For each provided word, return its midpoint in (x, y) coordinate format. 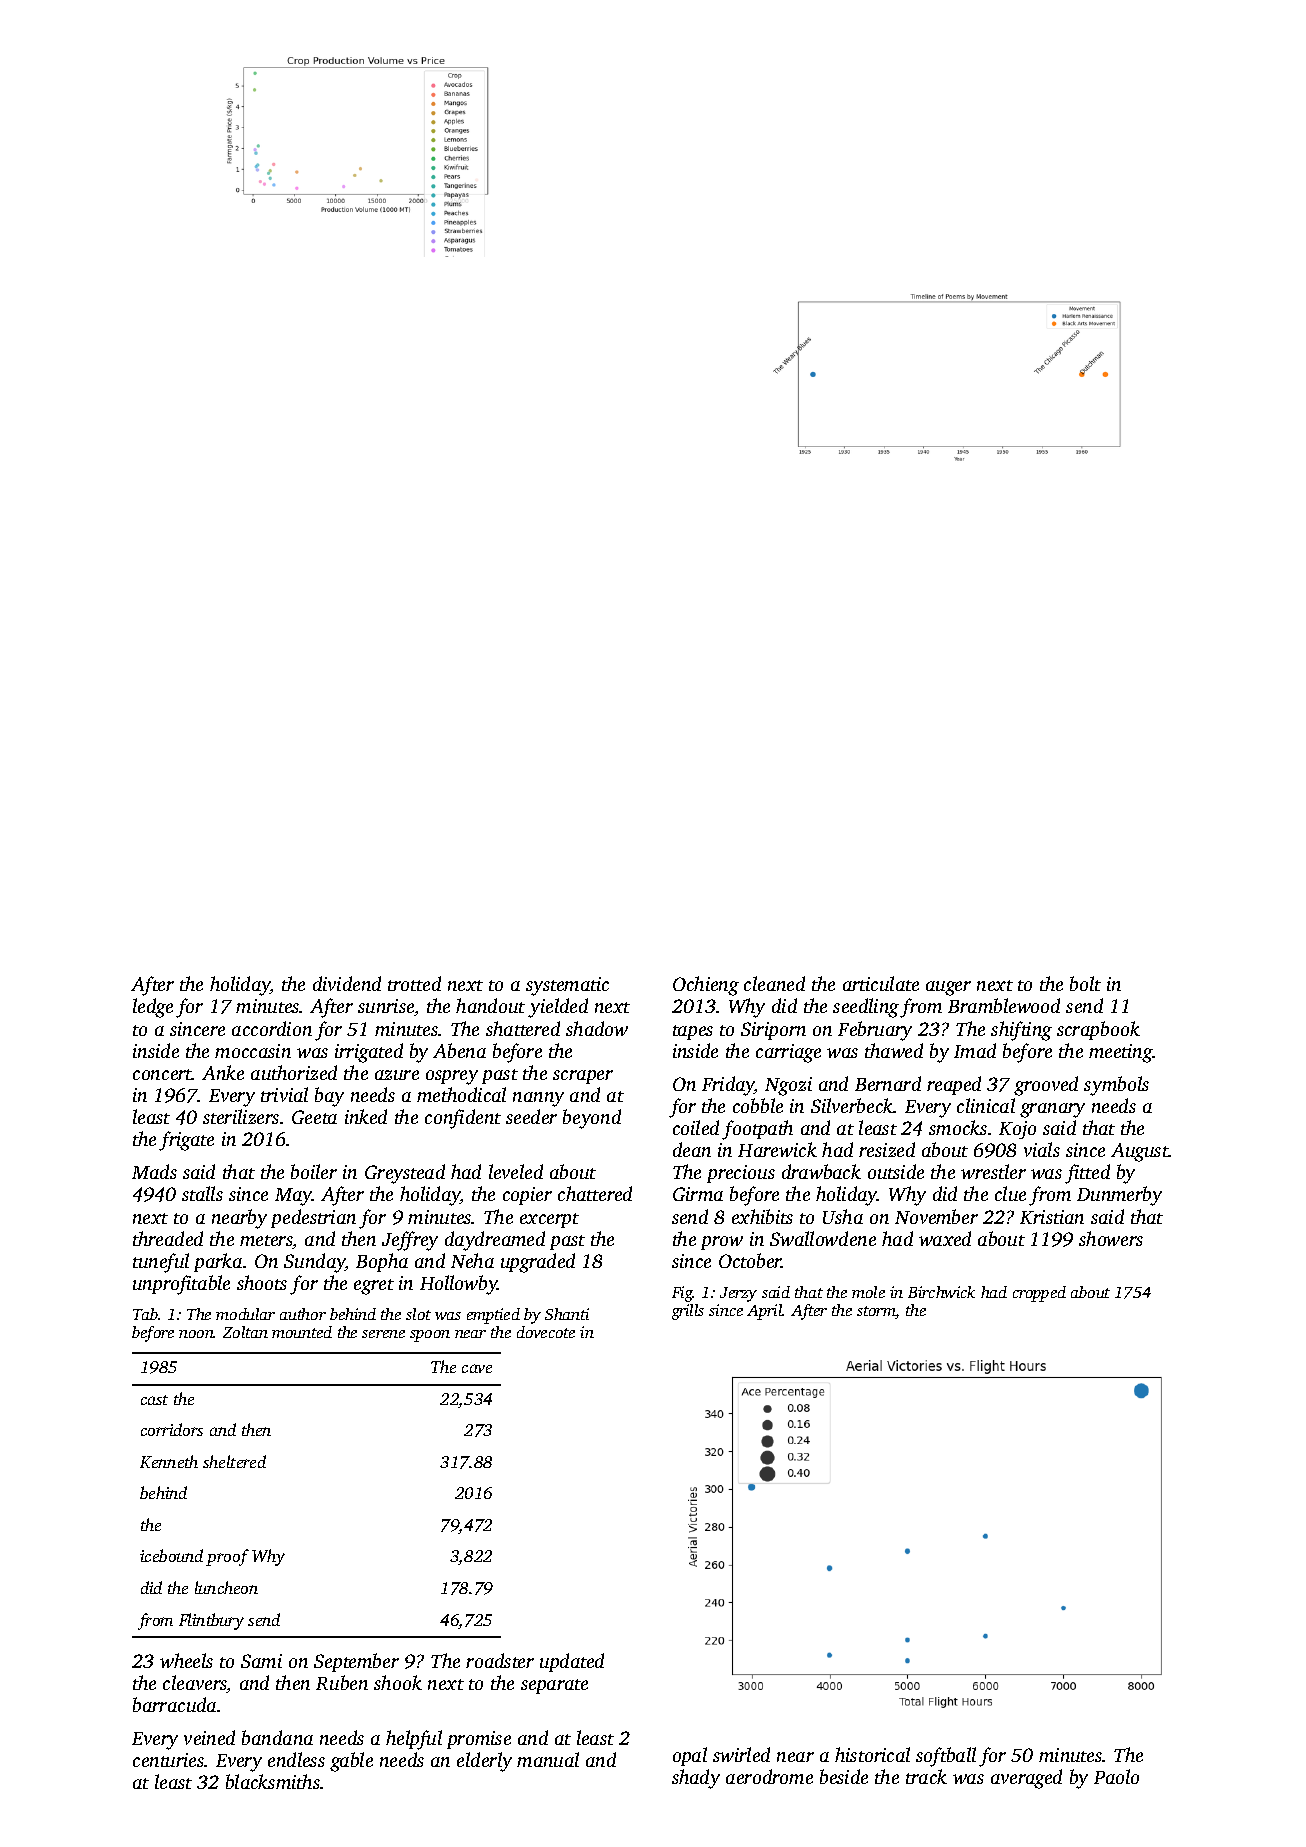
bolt (1085, 983)
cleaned (774, 983)
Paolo (1116, 1776)
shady (696, 1779)
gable (351, 1762)
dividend (347, 983)
